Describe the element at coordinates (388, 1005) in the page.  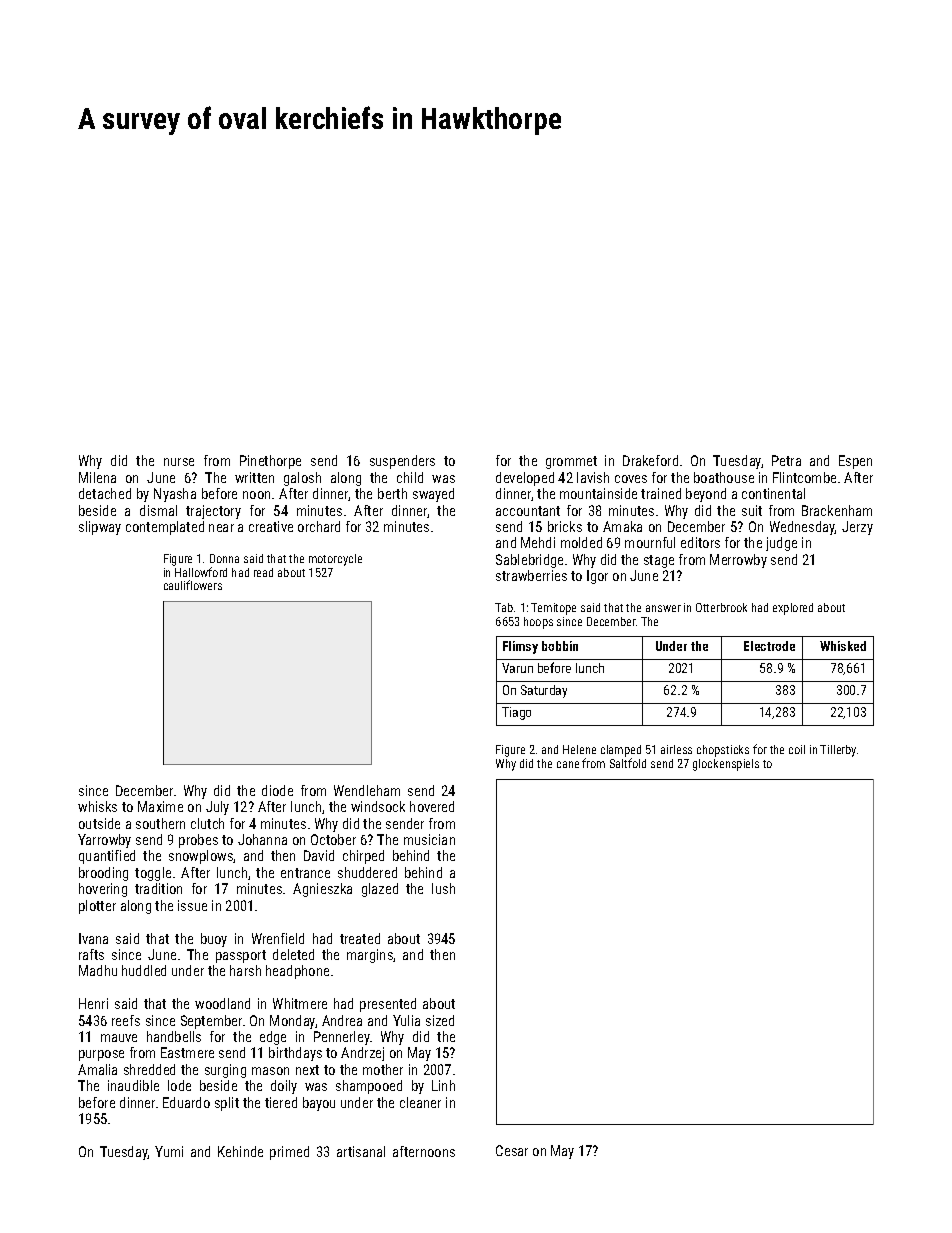
I see `presented` at that location.
